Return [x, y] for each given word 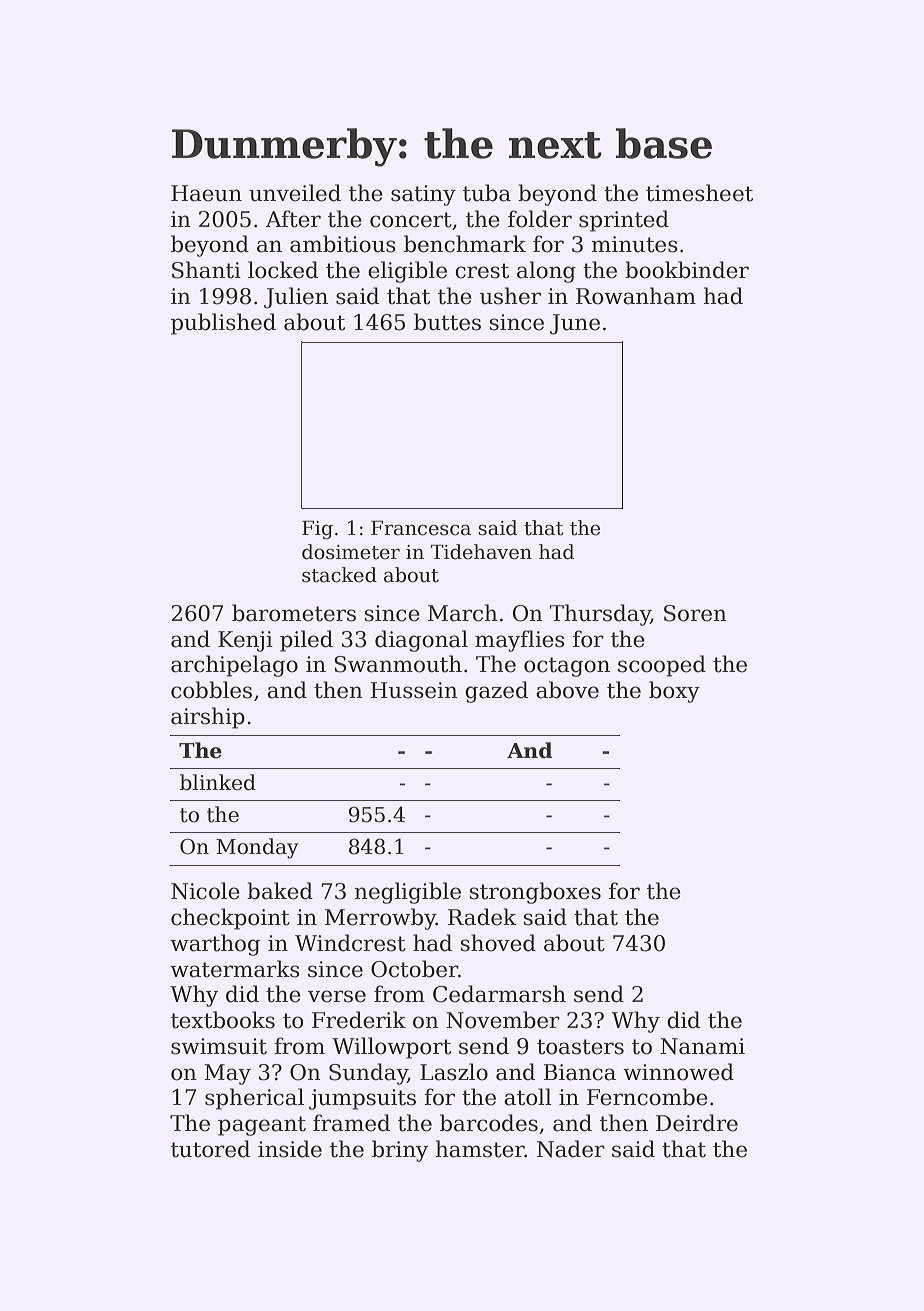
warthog [215, 945]
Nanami [702, 1046]
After [293, 219]
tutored [210, 1149]
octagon [567, 667]
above [567, 690]
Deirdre [697, 1123]
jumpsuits [362, 1099]
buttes [447, 322]
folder [540, 219]
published [223, 324]
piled [306, 641]
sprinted [624, 221]
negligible [407, 893]
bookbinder [687, 270]
